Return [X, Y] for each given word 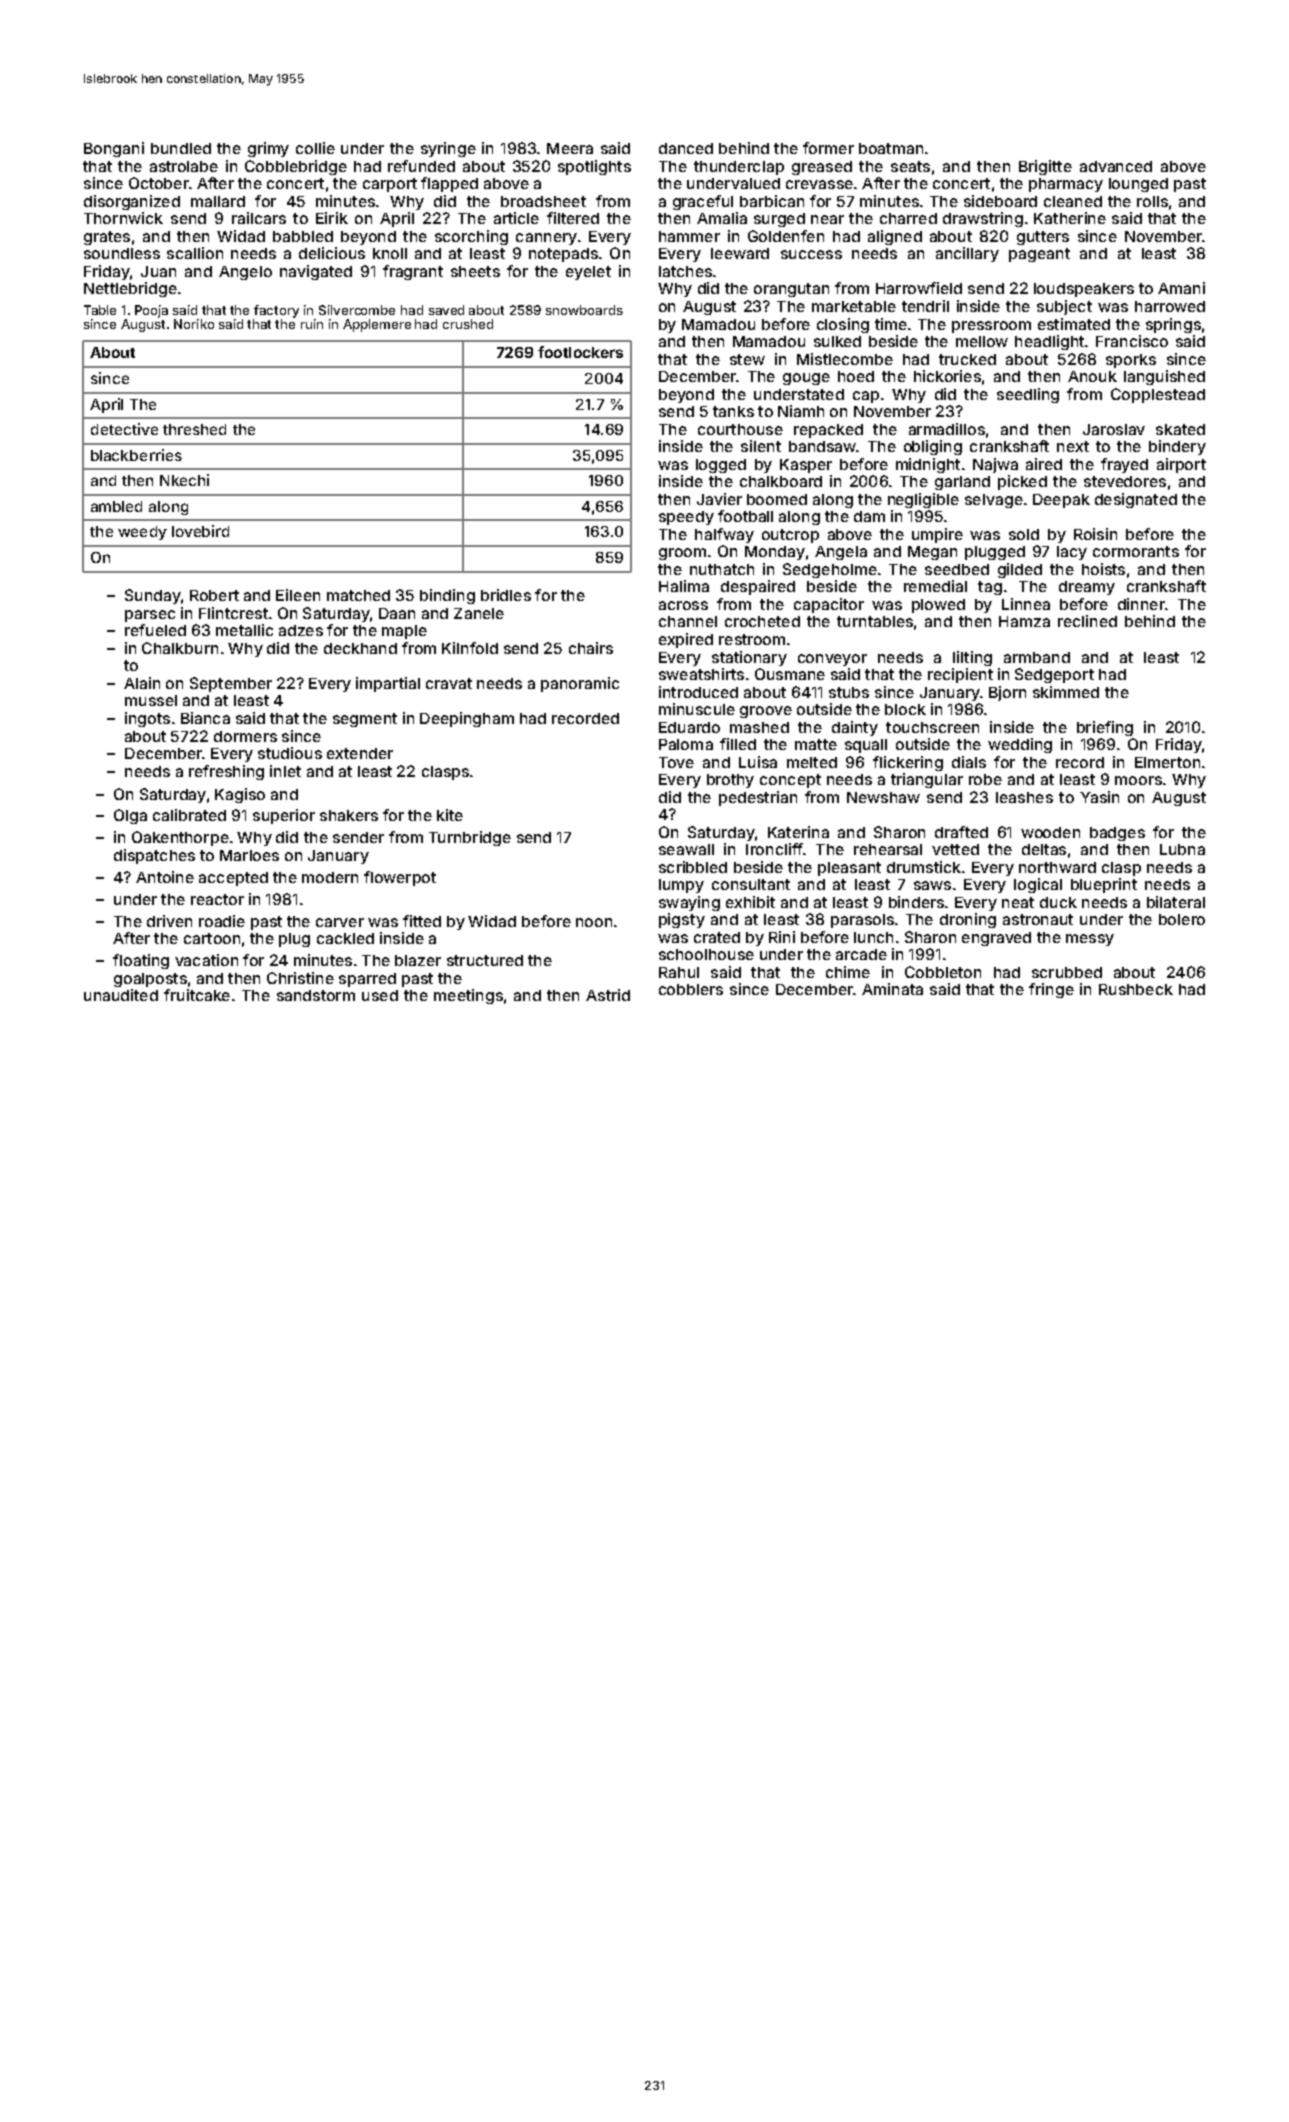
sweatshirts [701, 674]
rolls [1152, 201]
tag [990, 588]
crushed [468, 324]
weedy [142, 533]
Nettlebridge [130, 289]
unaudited [121, 995]
